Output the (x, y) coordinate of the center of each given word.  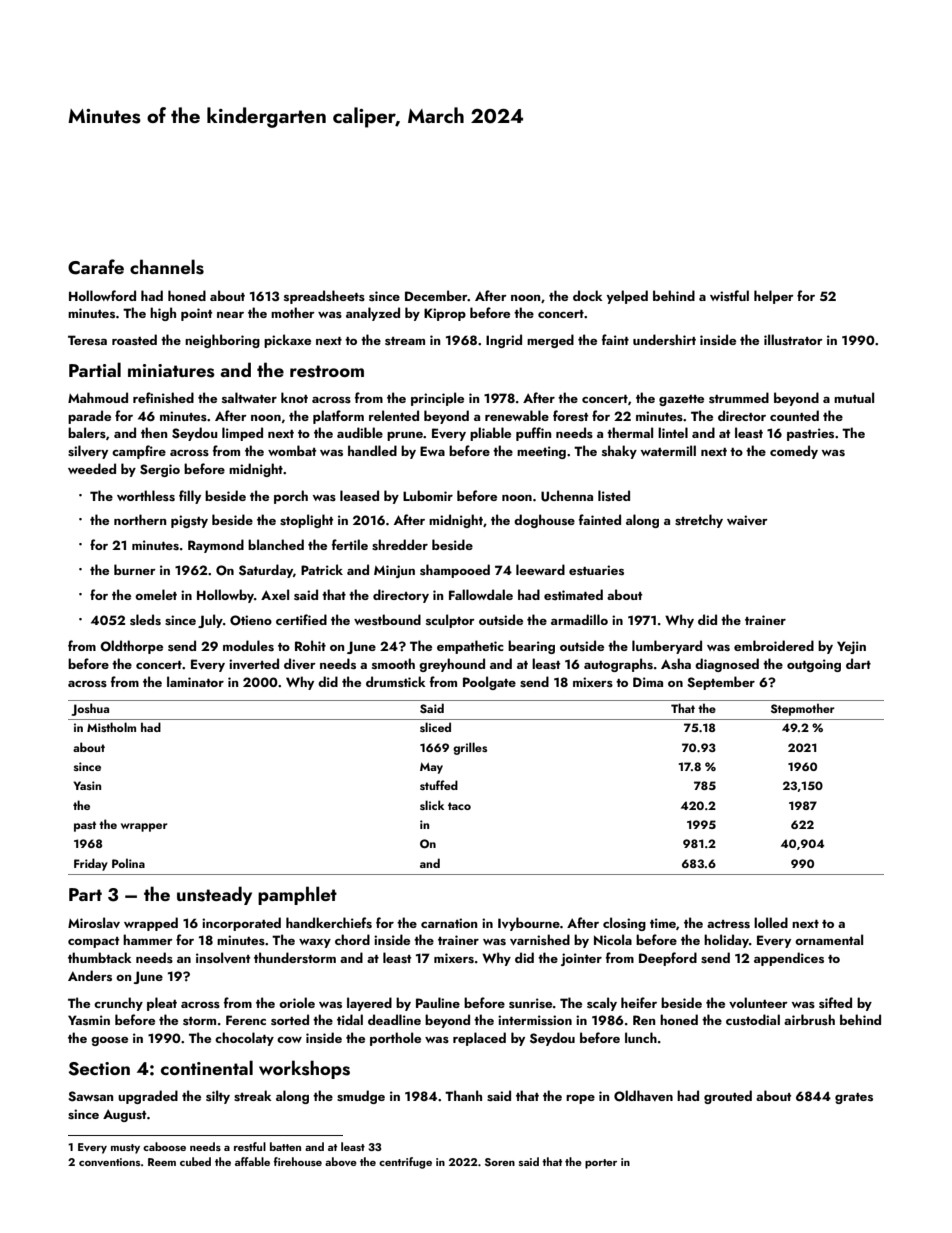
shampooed (455, 571)
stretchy (699, 521)
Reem (162, 1162)
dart (858, 663)
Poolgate (489, 683)
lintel (673, 432)
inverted (254, 664)
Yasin (87, 785)
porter (601, 1164)
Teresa (87, 340)
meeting (541, 452)
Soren (500, 1162)
